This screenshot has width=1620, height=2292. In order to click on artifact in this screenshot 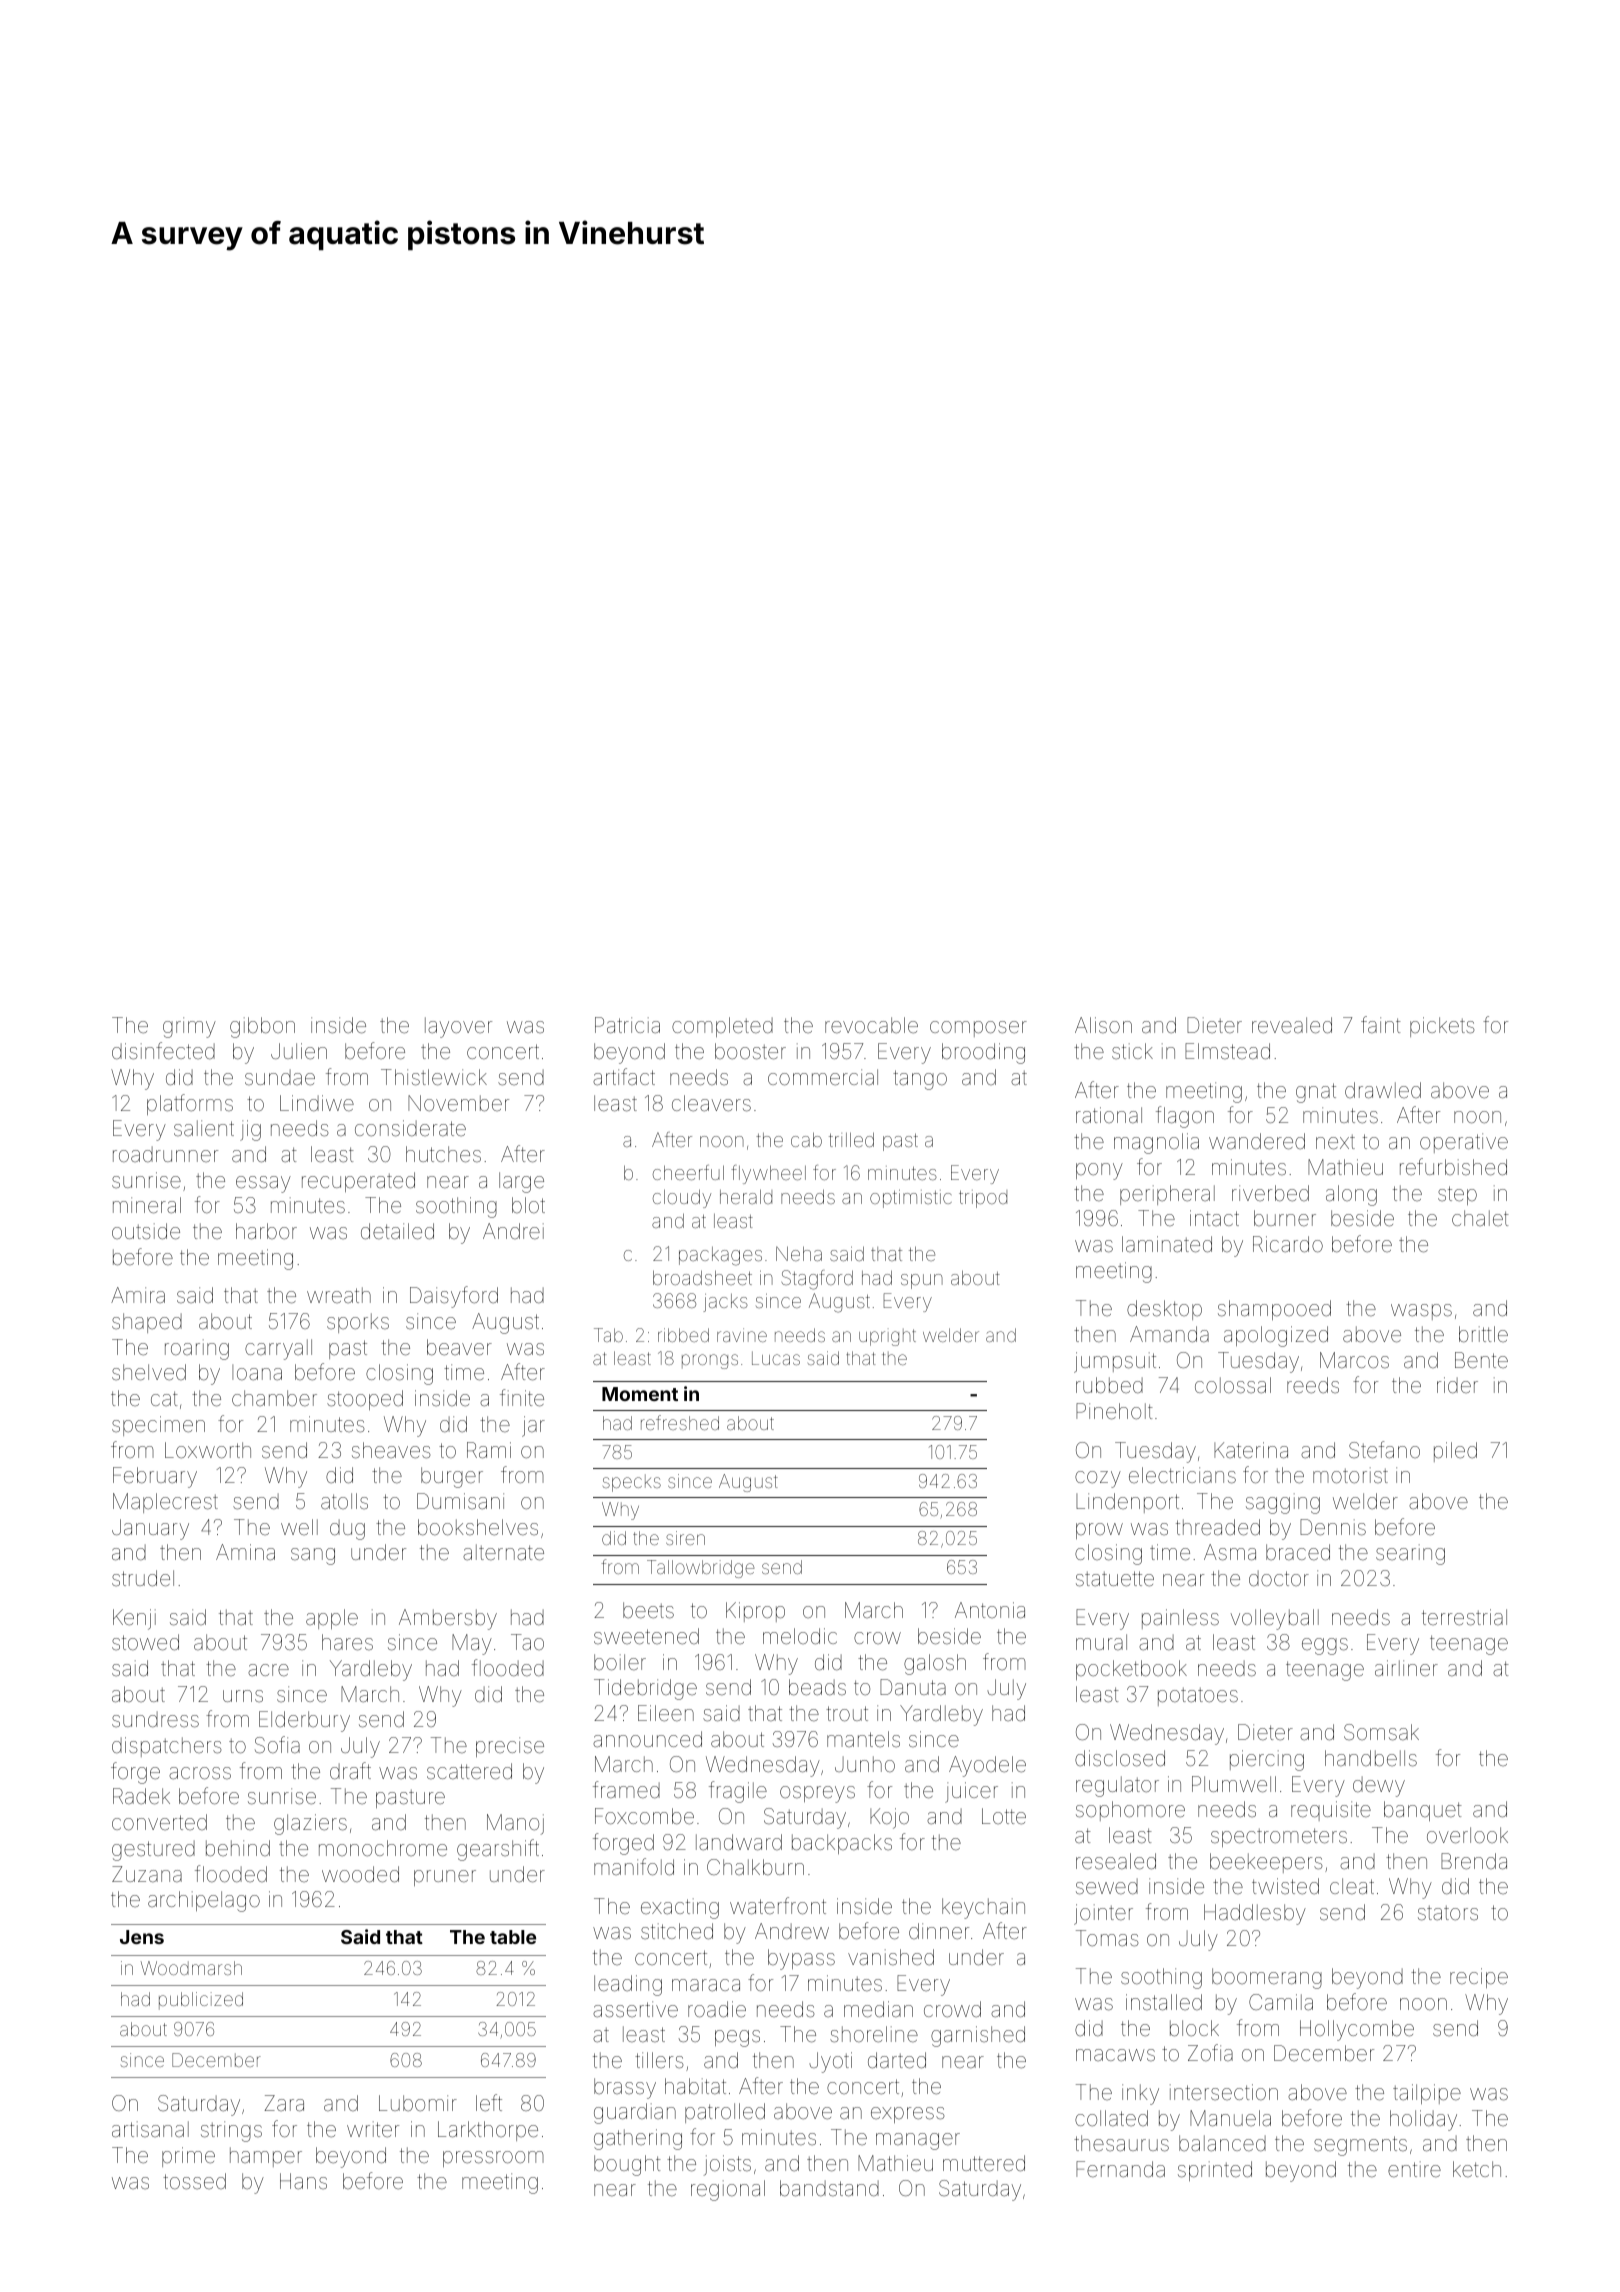, I will do `click(624, 1076)`.
